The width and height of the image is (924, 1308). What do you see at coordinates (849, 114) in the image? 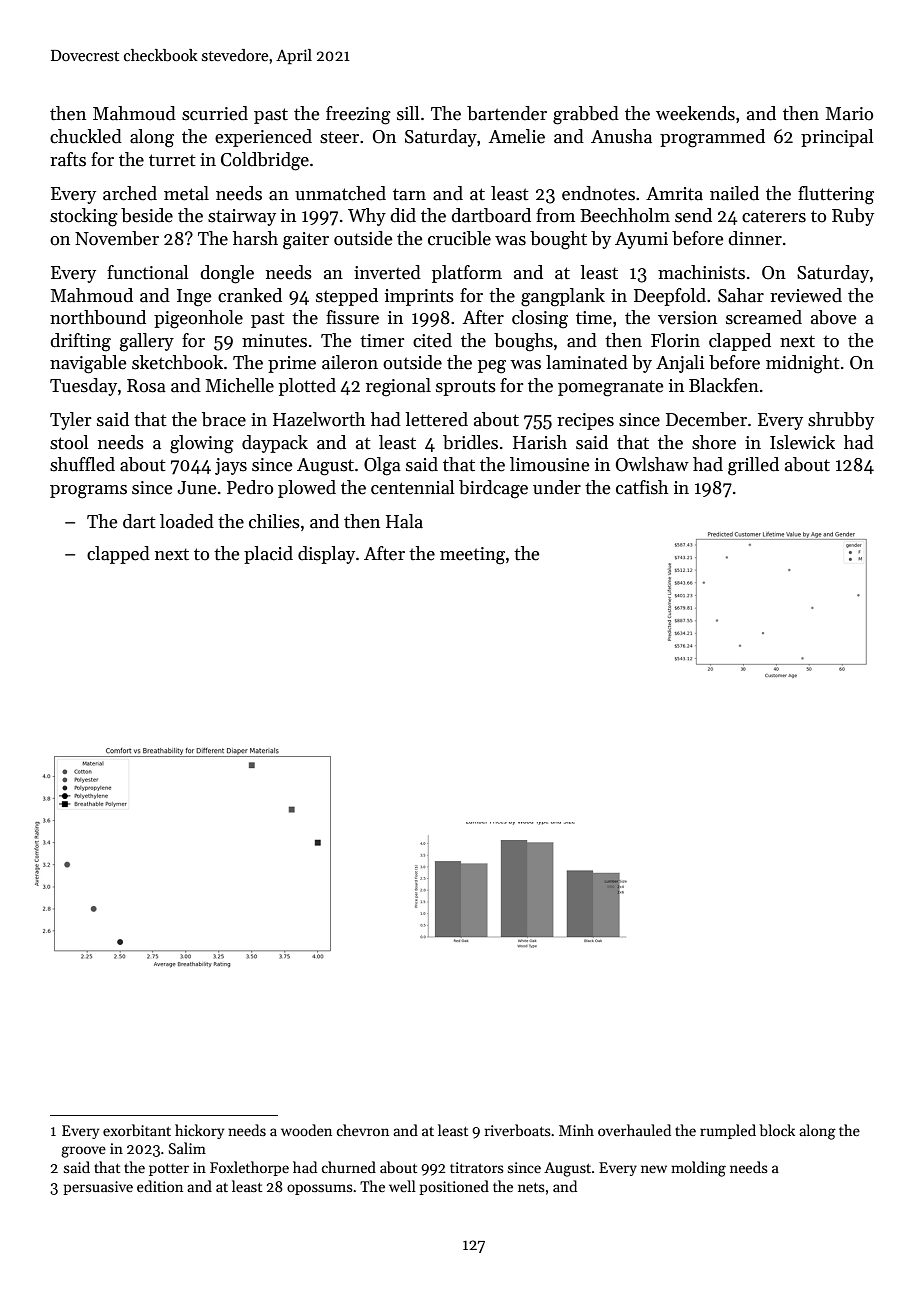
I see `Mario` at bounding box center [849, 114].
